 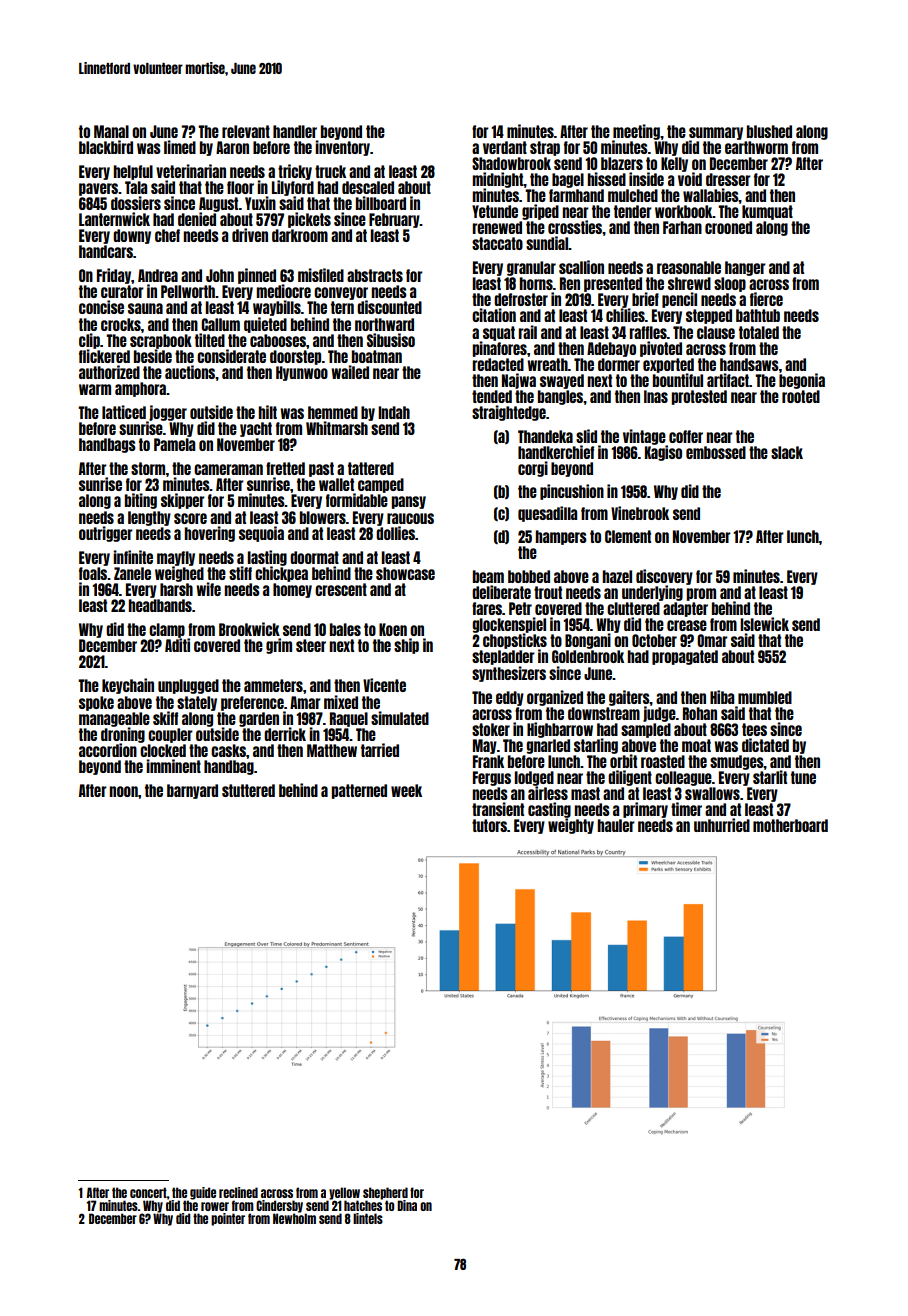 I want to click on summary, so click(x=716, y=133).
